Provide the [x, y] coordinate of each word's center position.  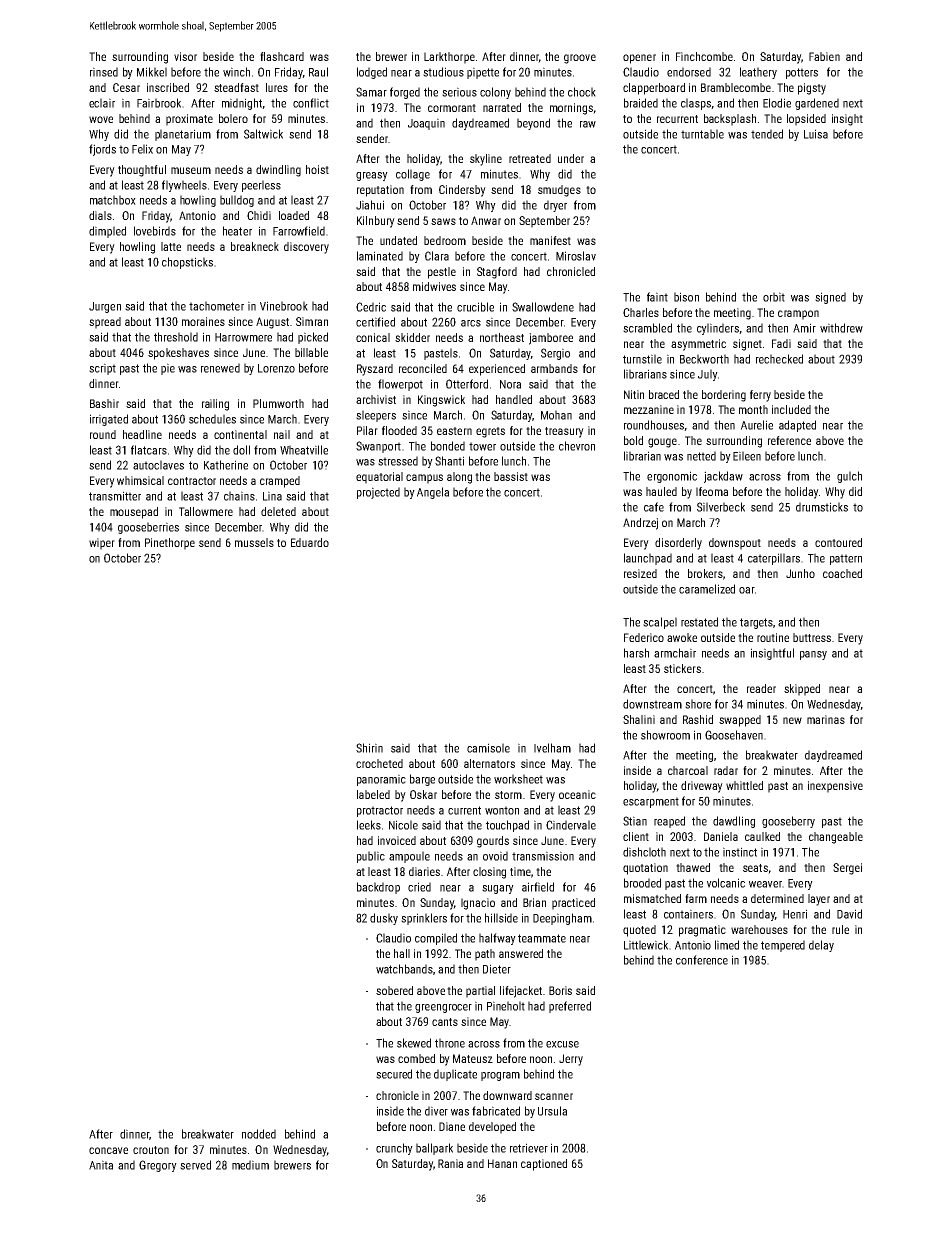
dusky [384, 919]
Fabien [824, 56]
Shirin [369, 748]
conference [702, 960]
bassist [511, 476]
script [102, 369]
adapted [797, 426]
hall [402, 953]
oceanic [577, 794]
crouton [151, 1150]
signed [830, 298]
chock [582, 92]
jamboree [551, 339]
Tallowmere [206, 511]
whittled [744, 785]
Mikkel [152, 72]
